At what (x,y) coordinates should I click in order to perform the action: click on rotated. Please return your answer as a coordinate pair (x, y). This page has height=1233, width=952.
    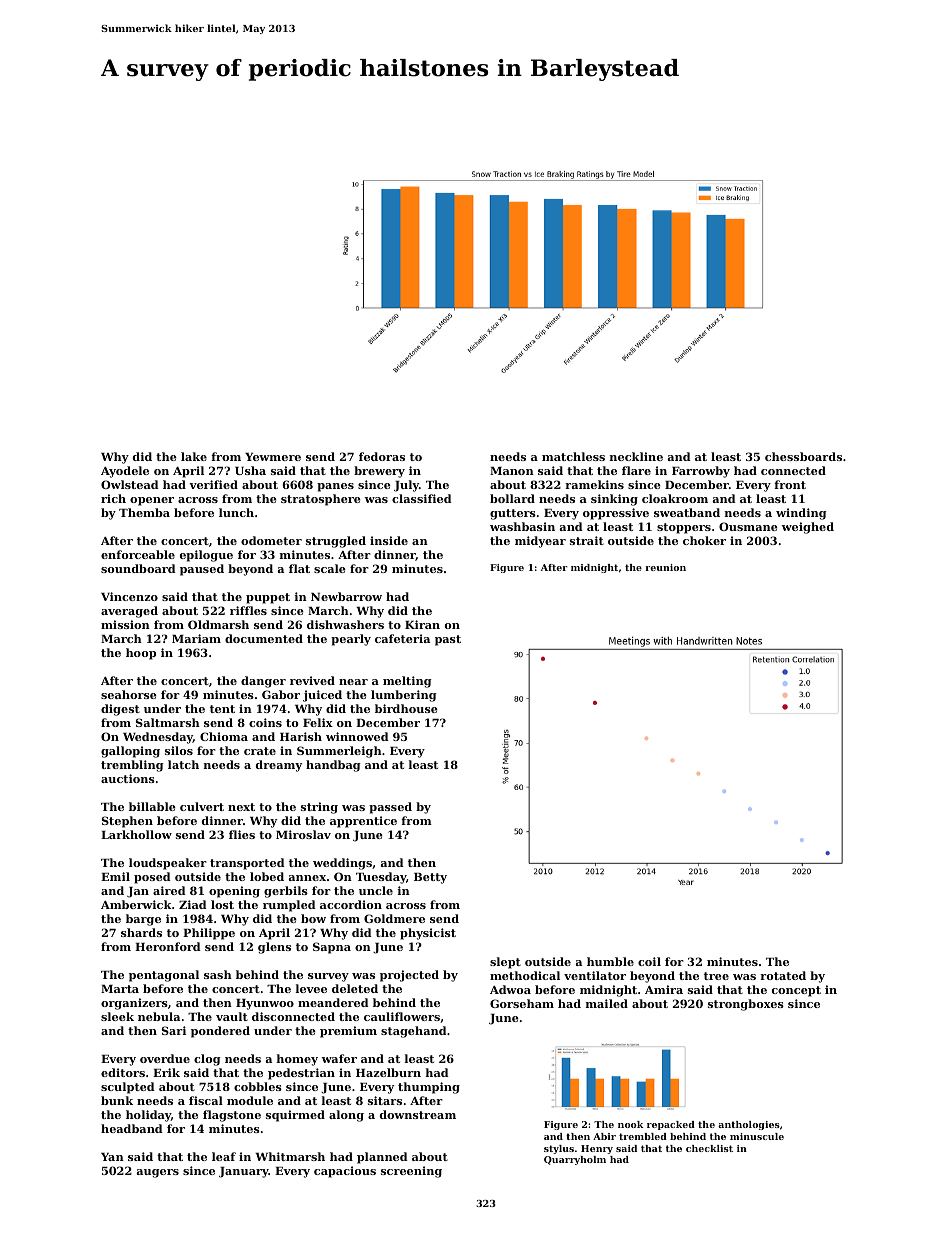
    Looking at the image, I should click on (783, 975).
